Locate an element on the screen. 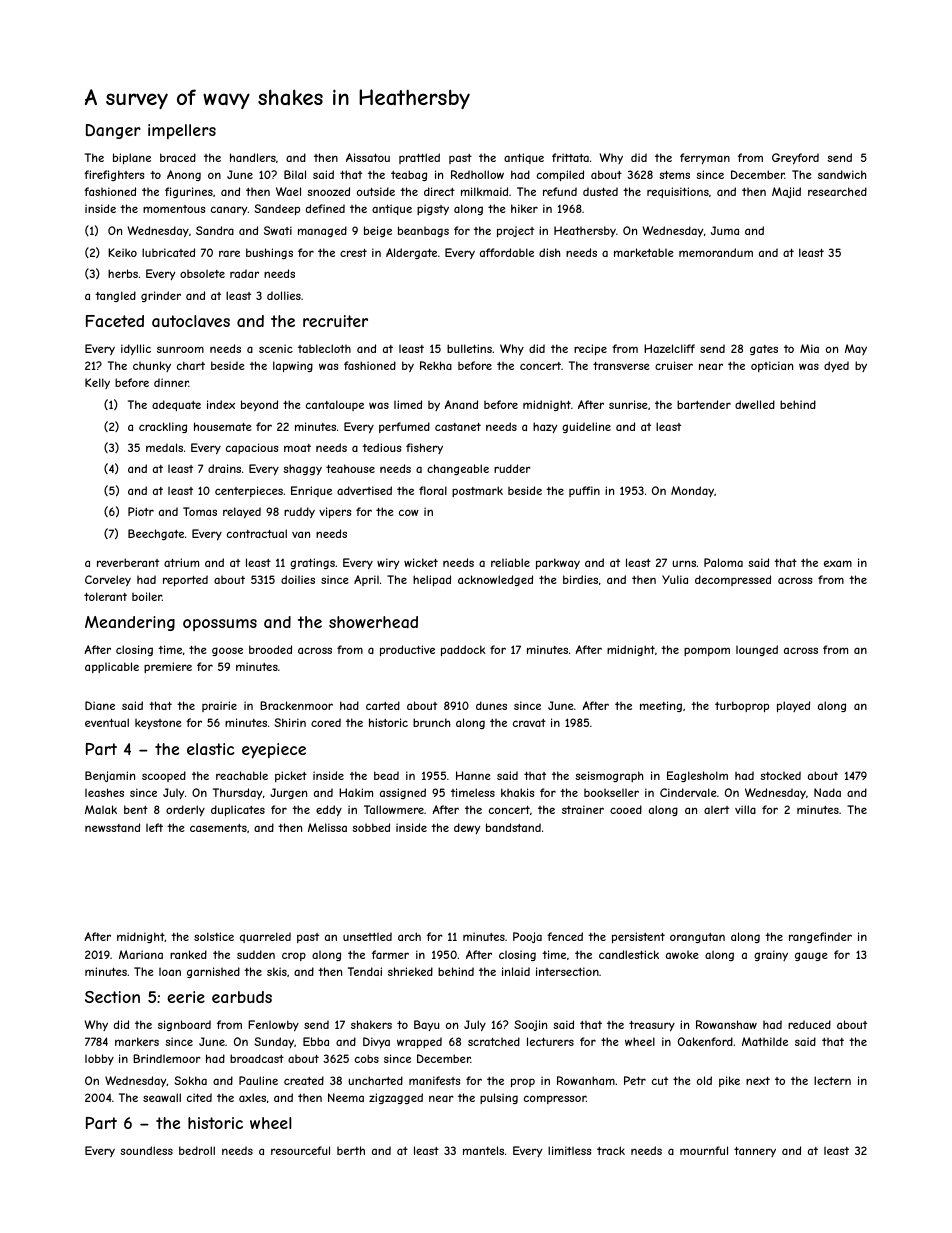 This screenshot has height=1233, width=952. limitless is located at coordinates (569, 1150).
